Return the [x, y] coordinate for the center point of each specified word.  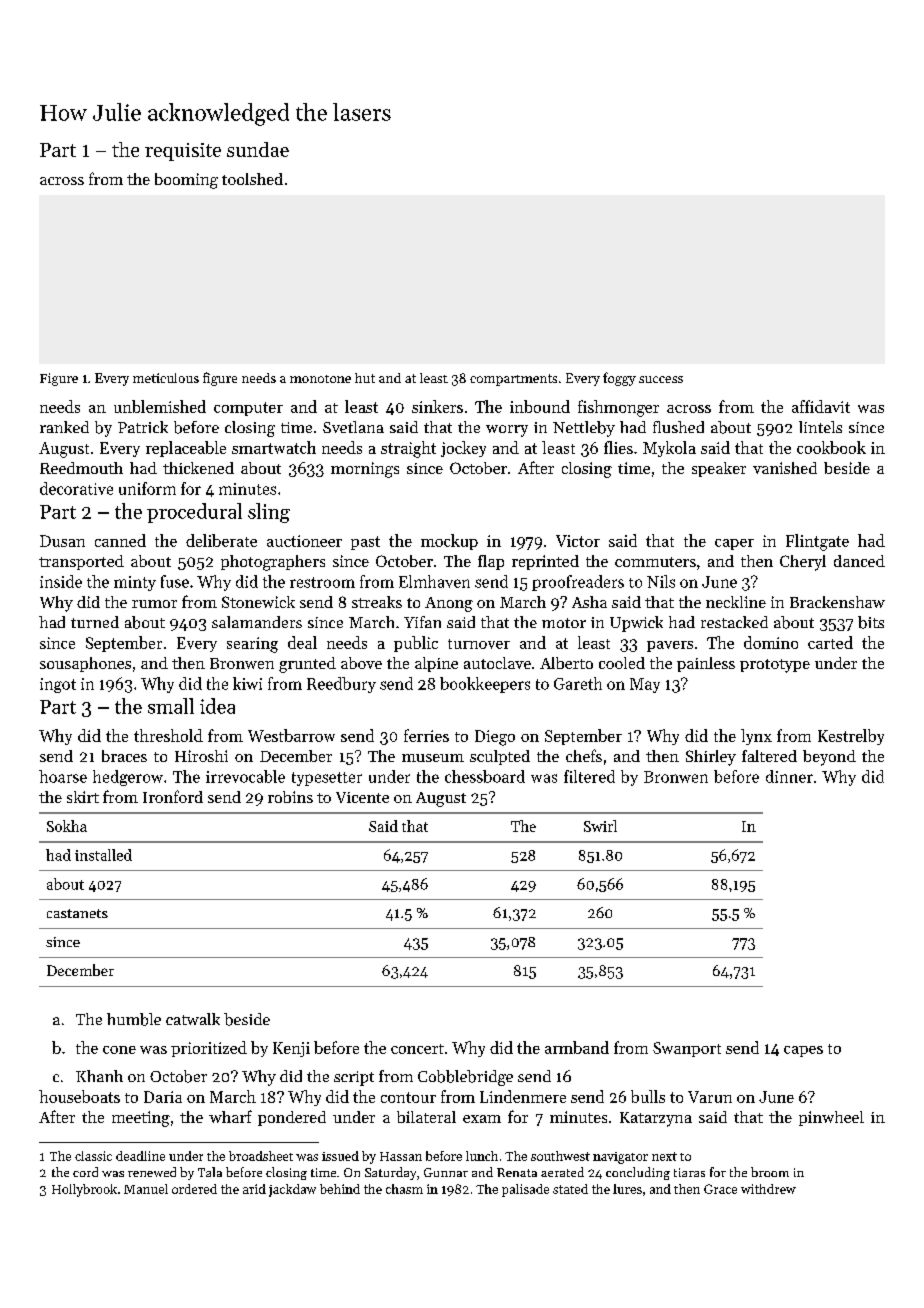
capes [803, 1051]
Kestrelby [851, 737]
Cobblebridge [465, 1078]
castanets [77, 913]
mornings [365, 470]
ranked [64, 427]
